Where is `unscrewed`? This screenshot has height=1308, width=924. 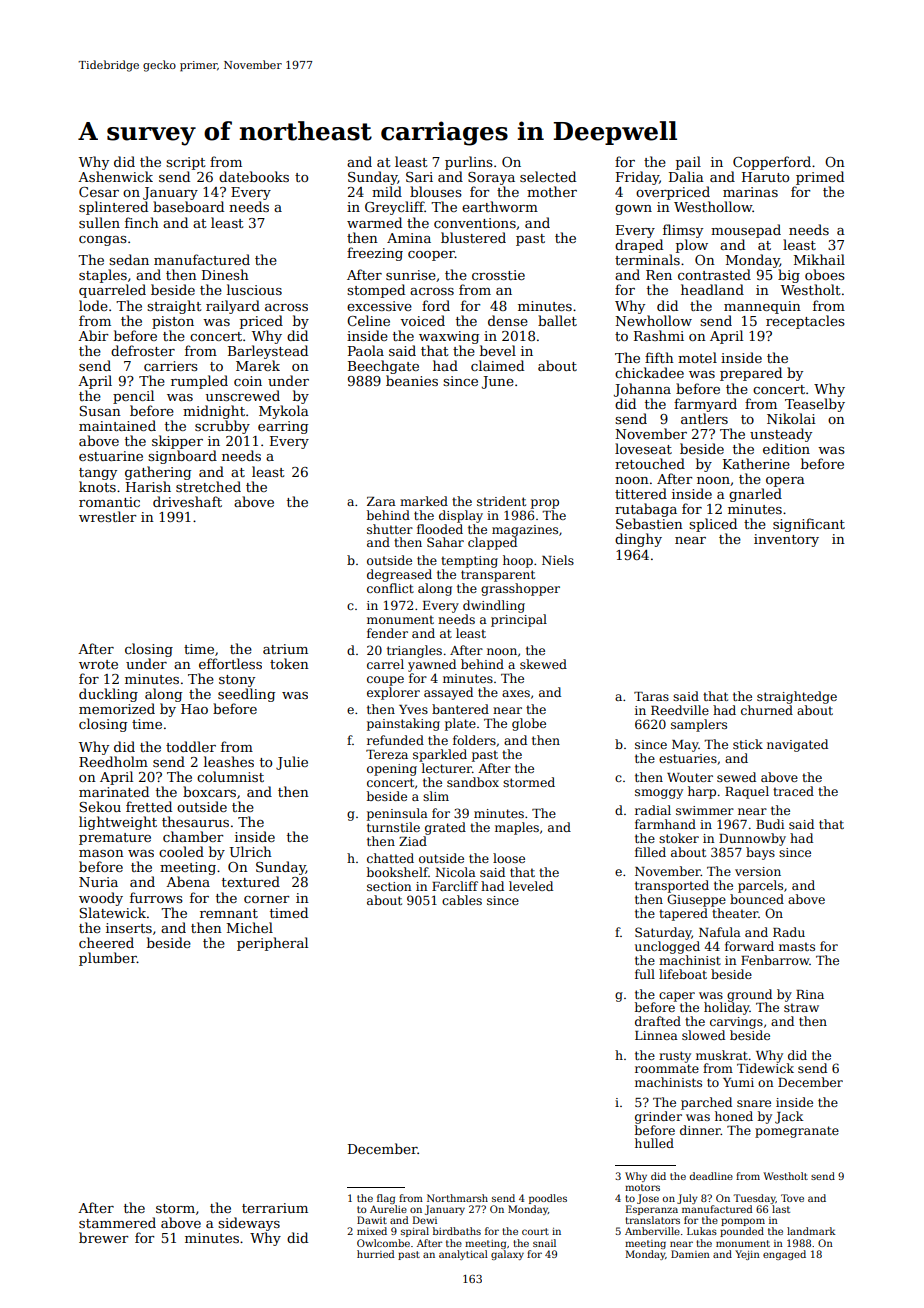 unscrewed is located at coordinates (243, 395).
